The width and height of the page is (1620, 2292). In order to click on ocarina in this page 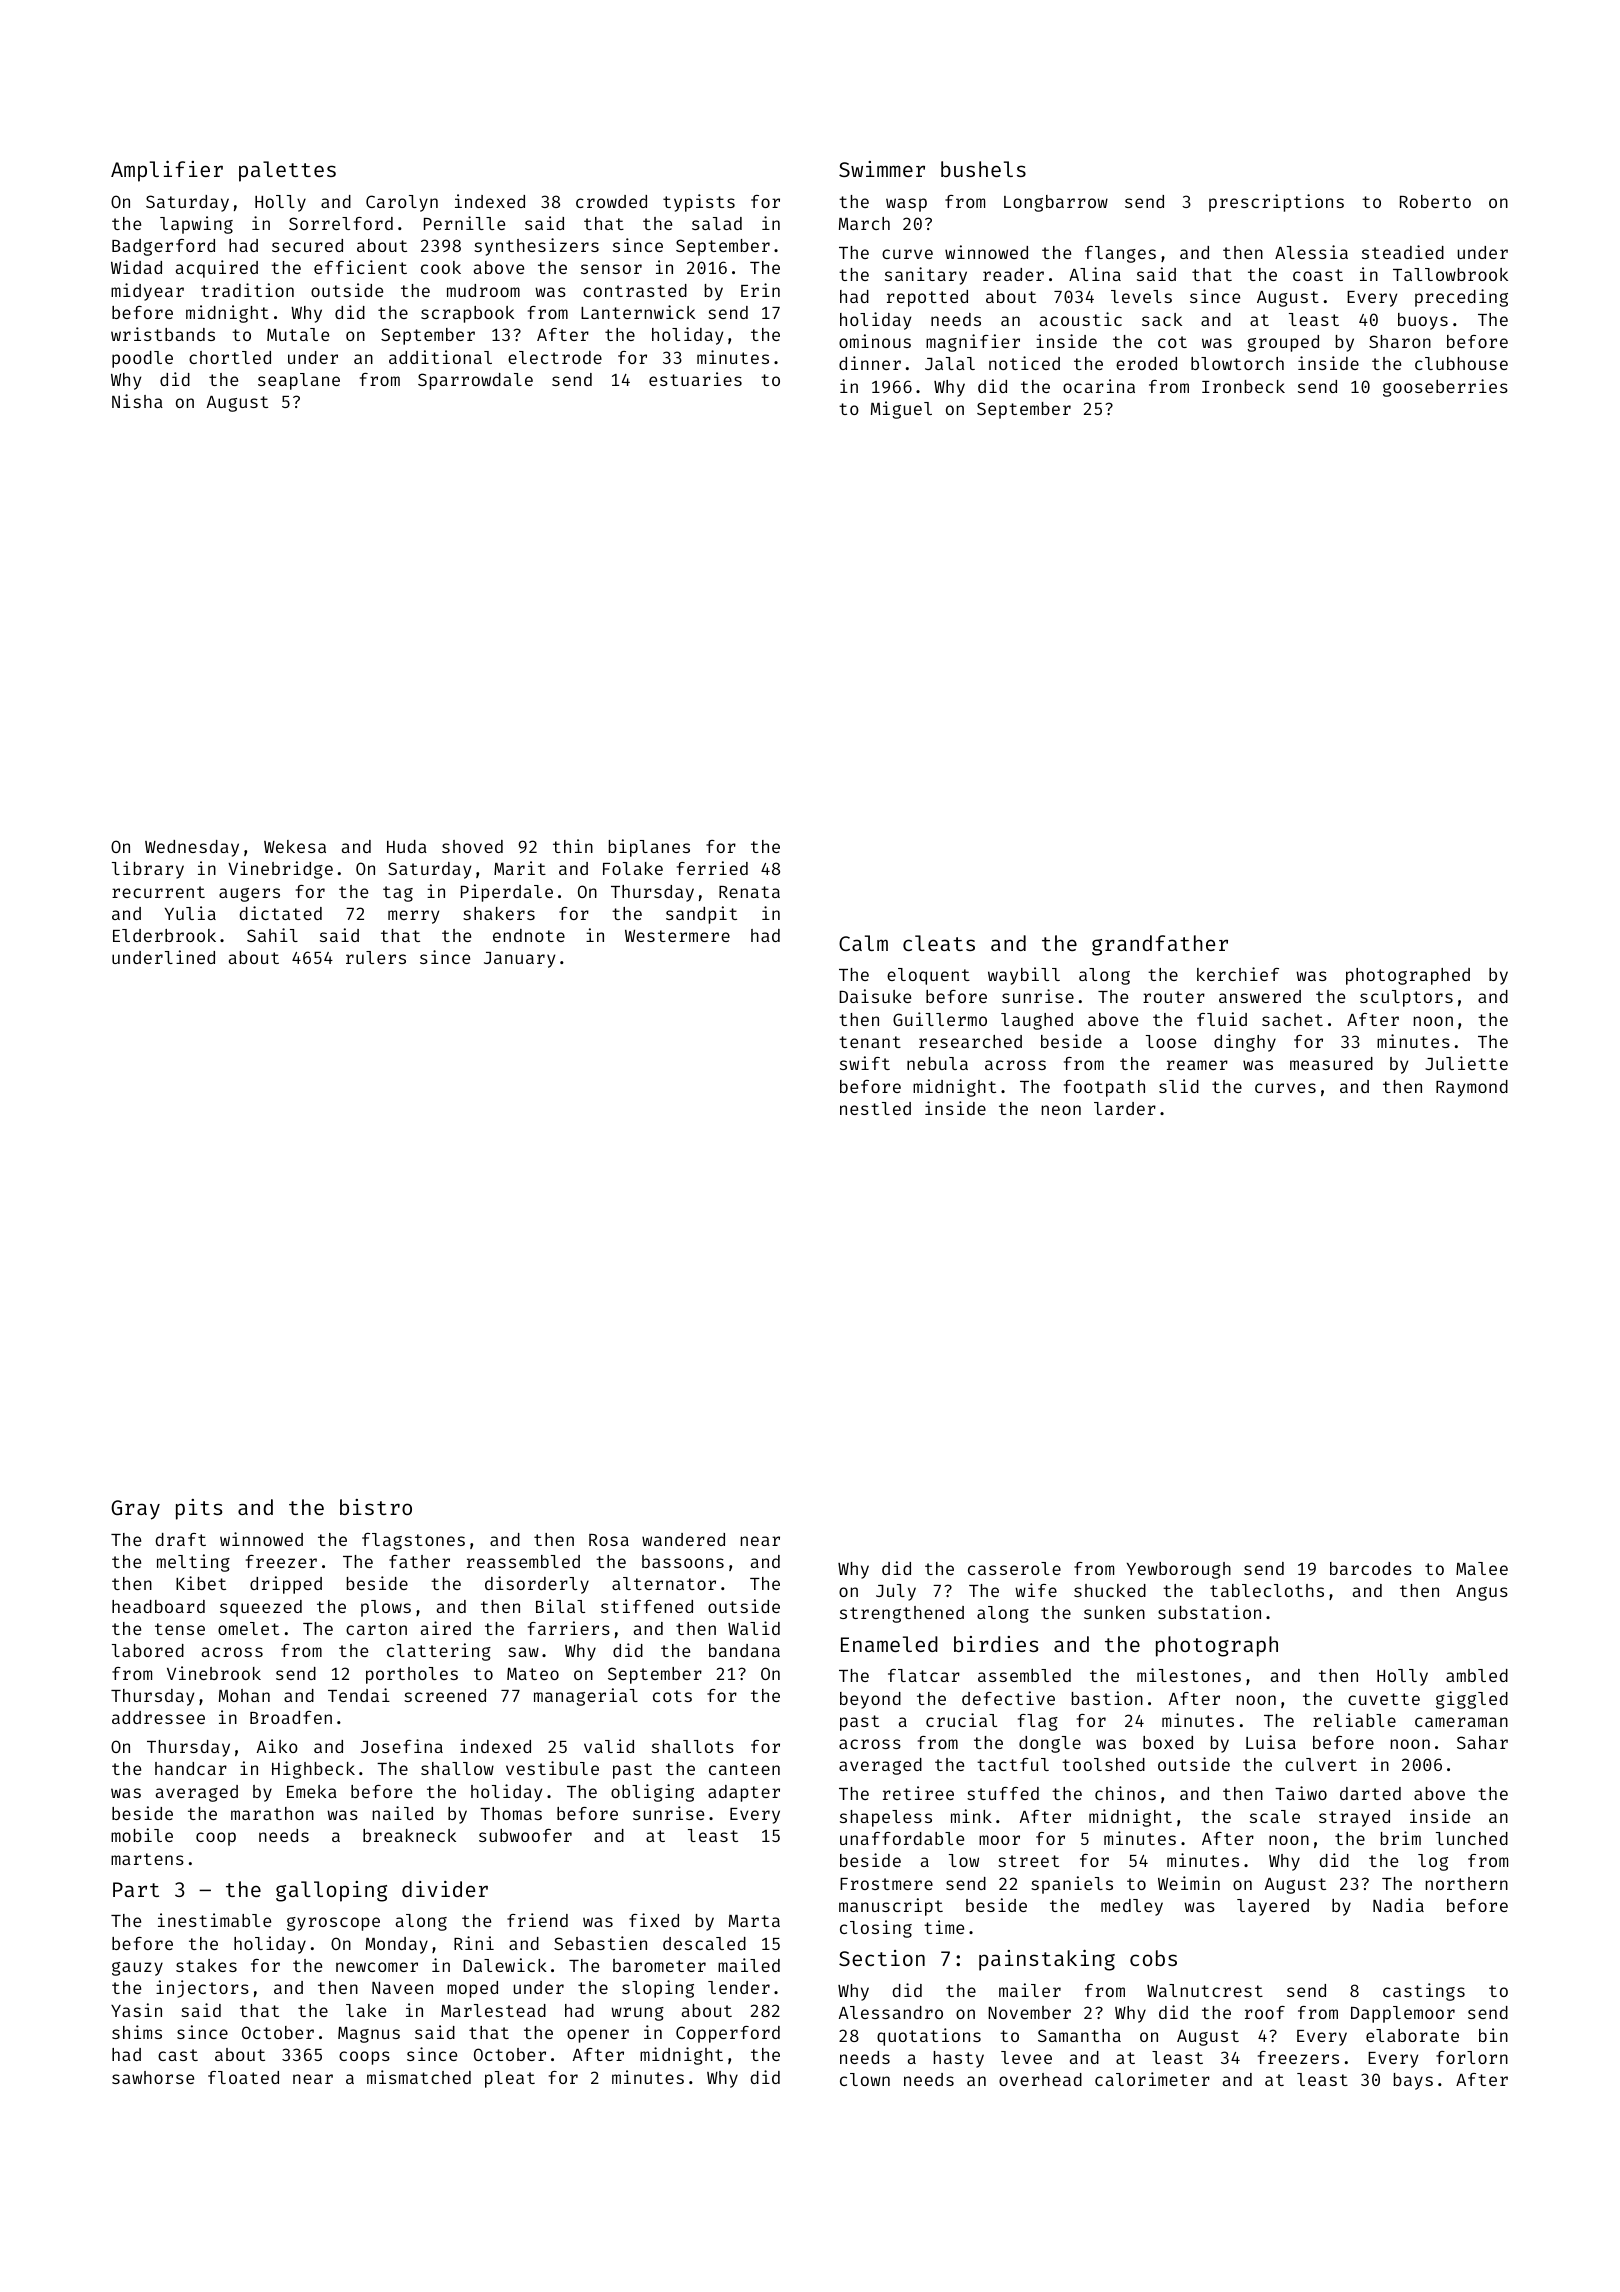, I will do `click(1099, 386)`.
